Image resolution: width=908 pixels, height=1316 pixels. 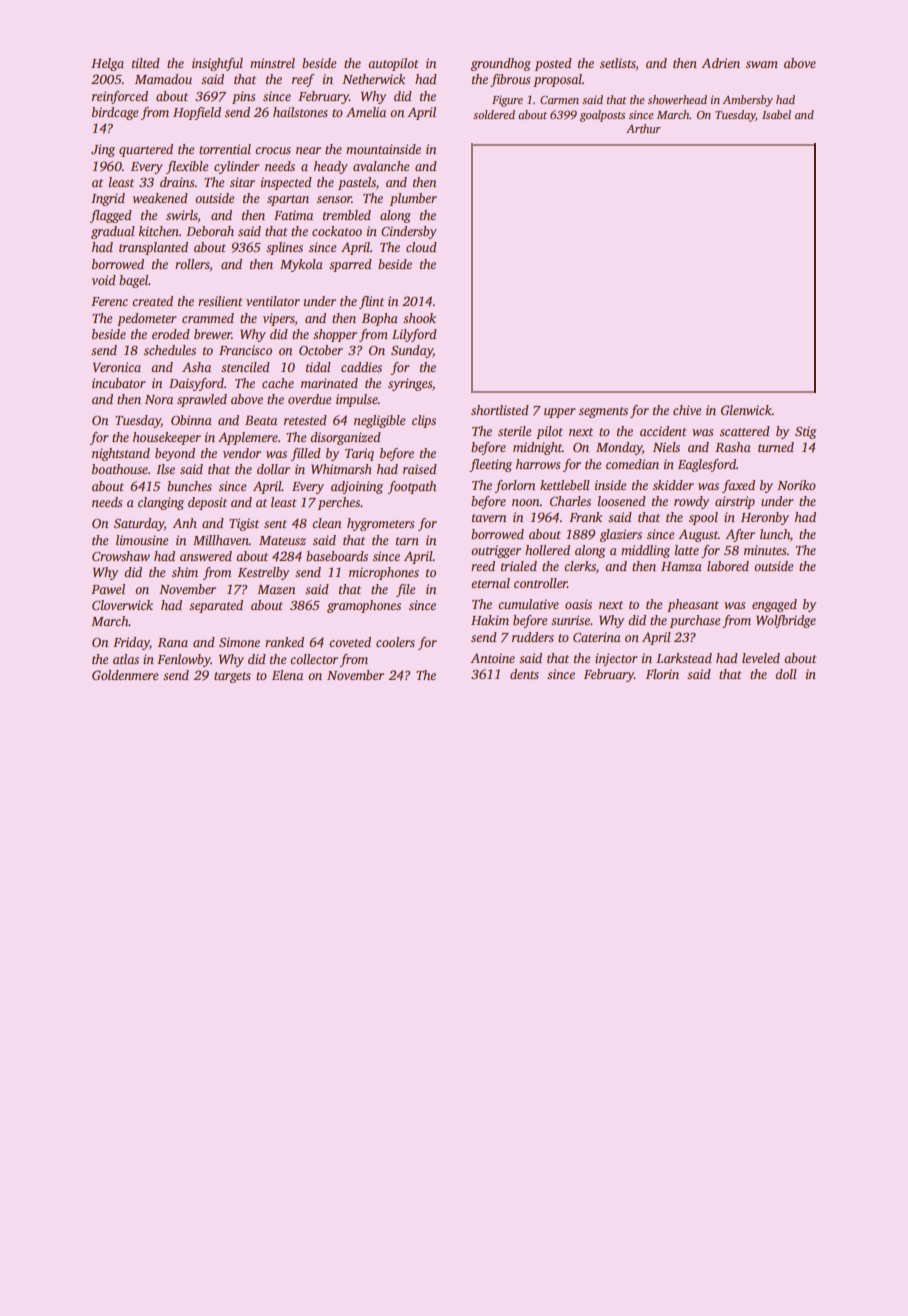 What do you see at coordinates (248, 438) in the screenshot?
I see `Applemere` at bounding box center [248, 438].
